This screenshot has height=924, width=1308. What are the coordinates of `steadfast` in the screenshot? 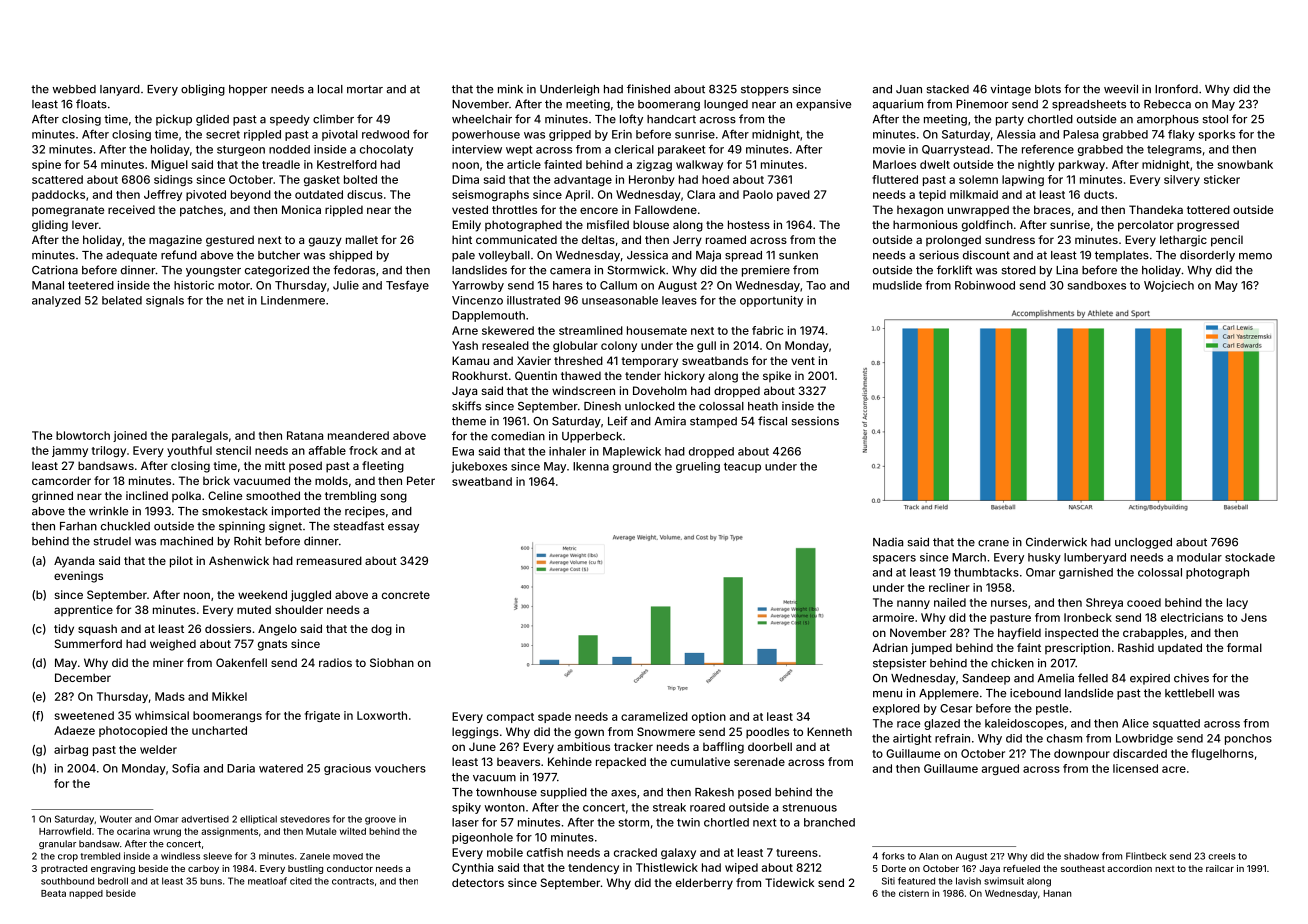 It's located at (359, 526).
